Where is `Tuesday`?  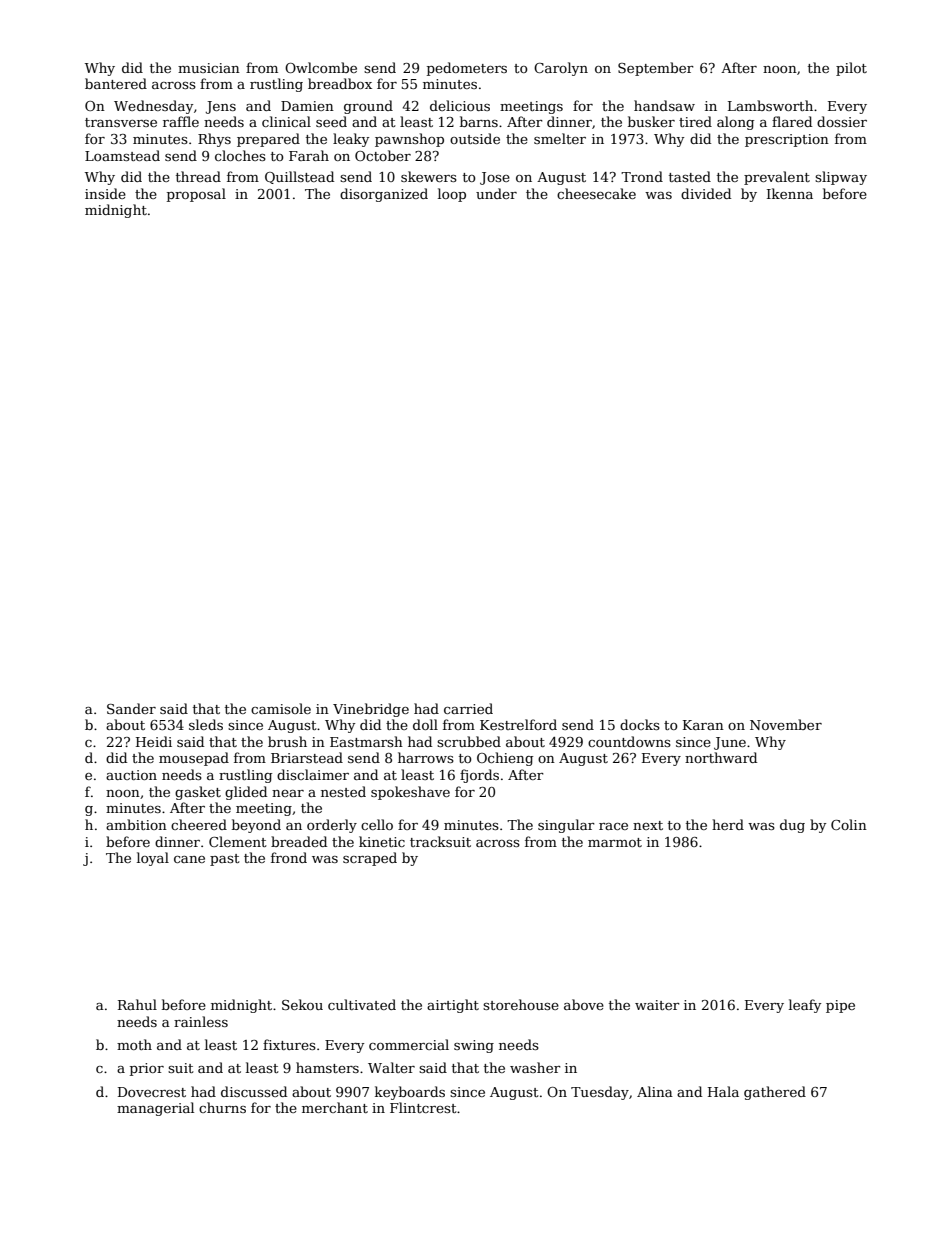
Tuesday is located at coordinates (600, 1093).
